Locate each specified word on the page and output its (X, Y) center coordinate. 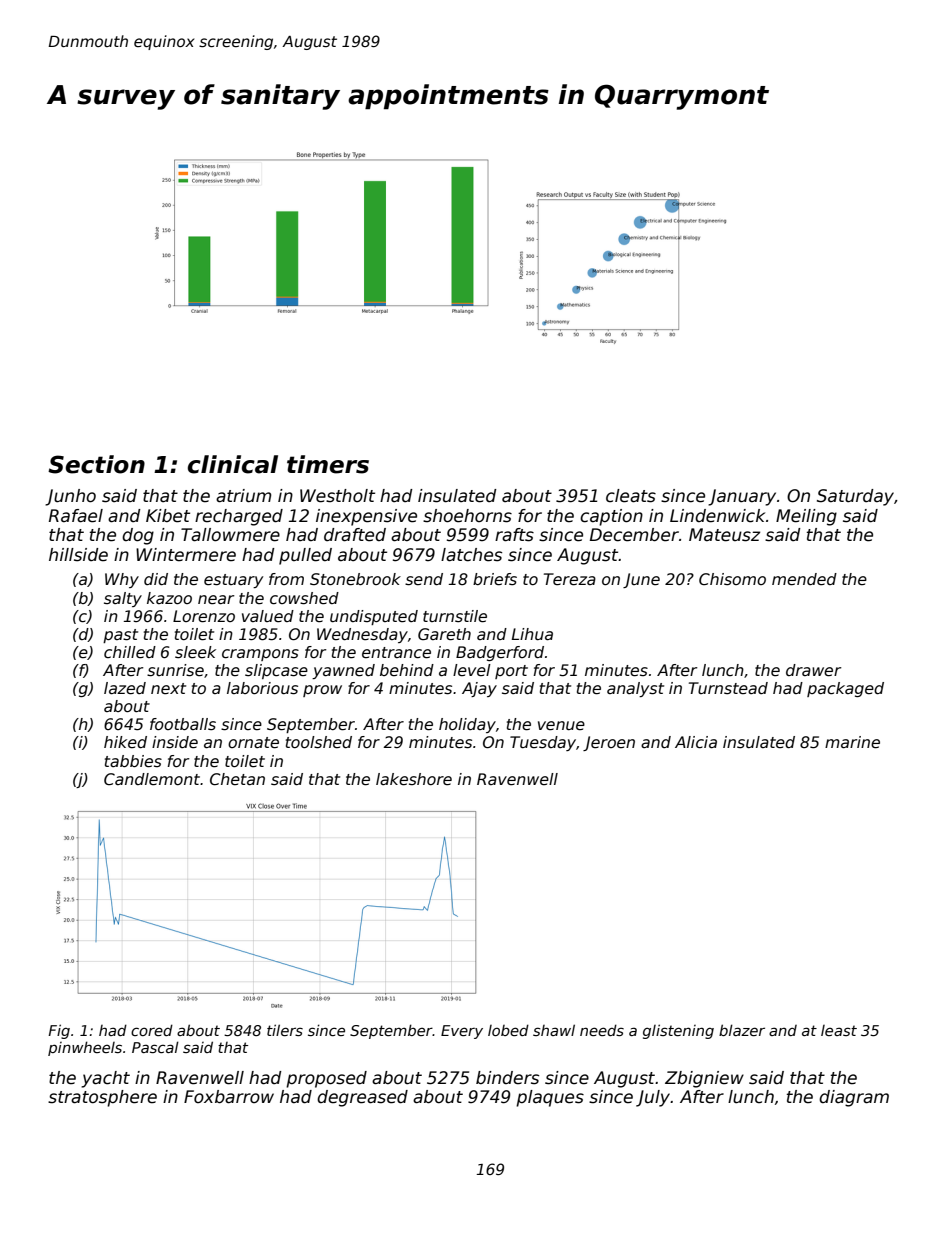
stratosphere (102, 1098)
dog (138, 536)
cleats (631, 496)
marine (852, 742)
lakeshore (414, 779)
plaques (550, 1098)
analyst (635, 689)
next (168, 688)
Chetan (237, 779)
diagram (854, 1098)
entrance (396, 653)
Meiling (806, 517)
